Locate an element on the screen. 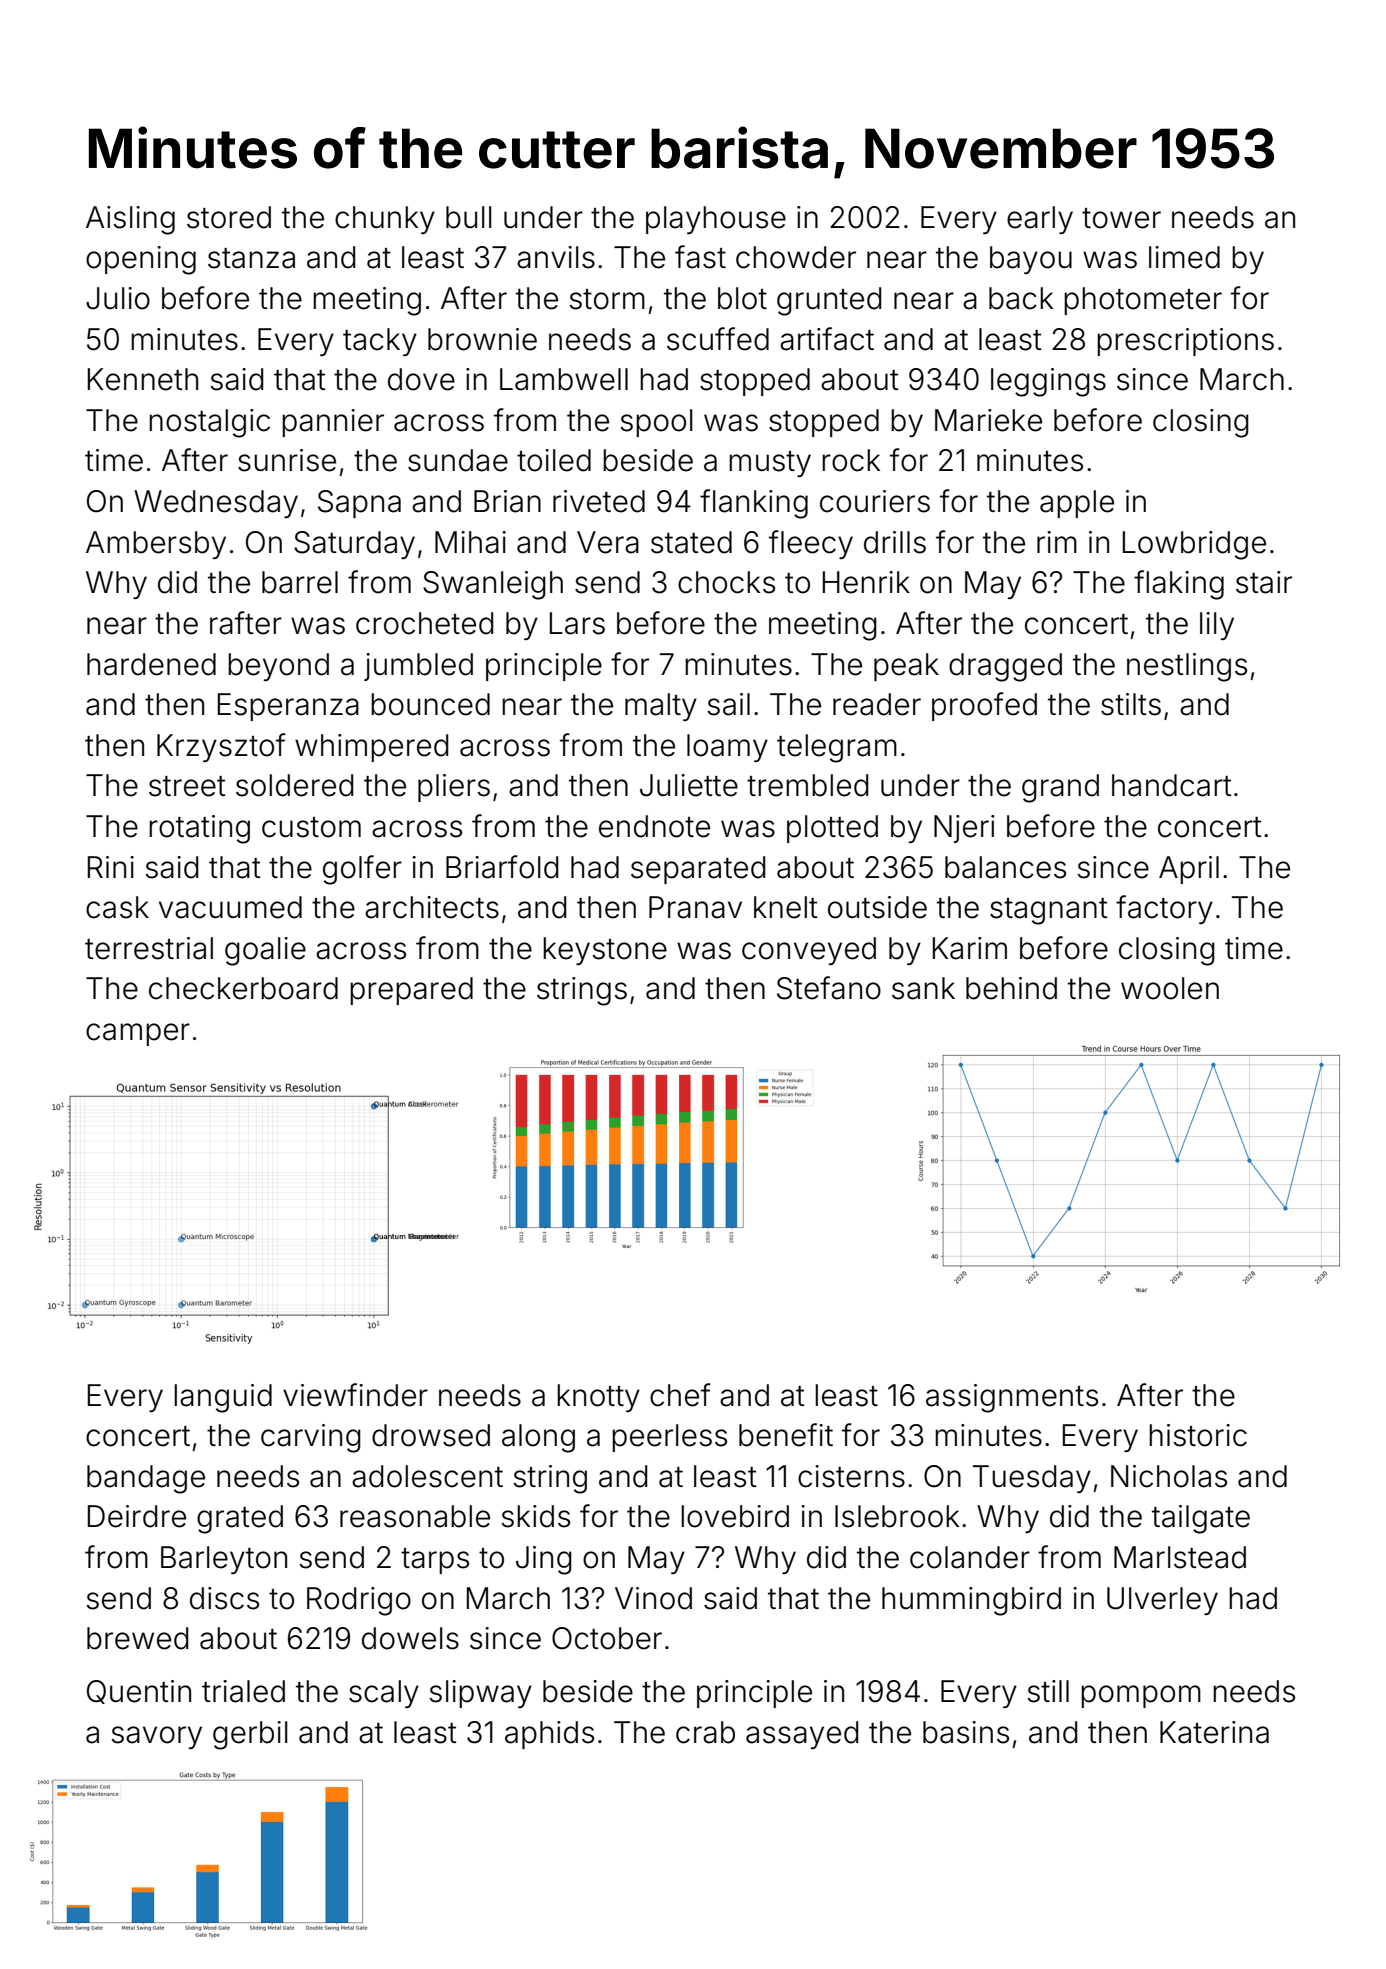 This screenshot has height=1969, width=1386. crocheted is located at coordinates (424, 623).
